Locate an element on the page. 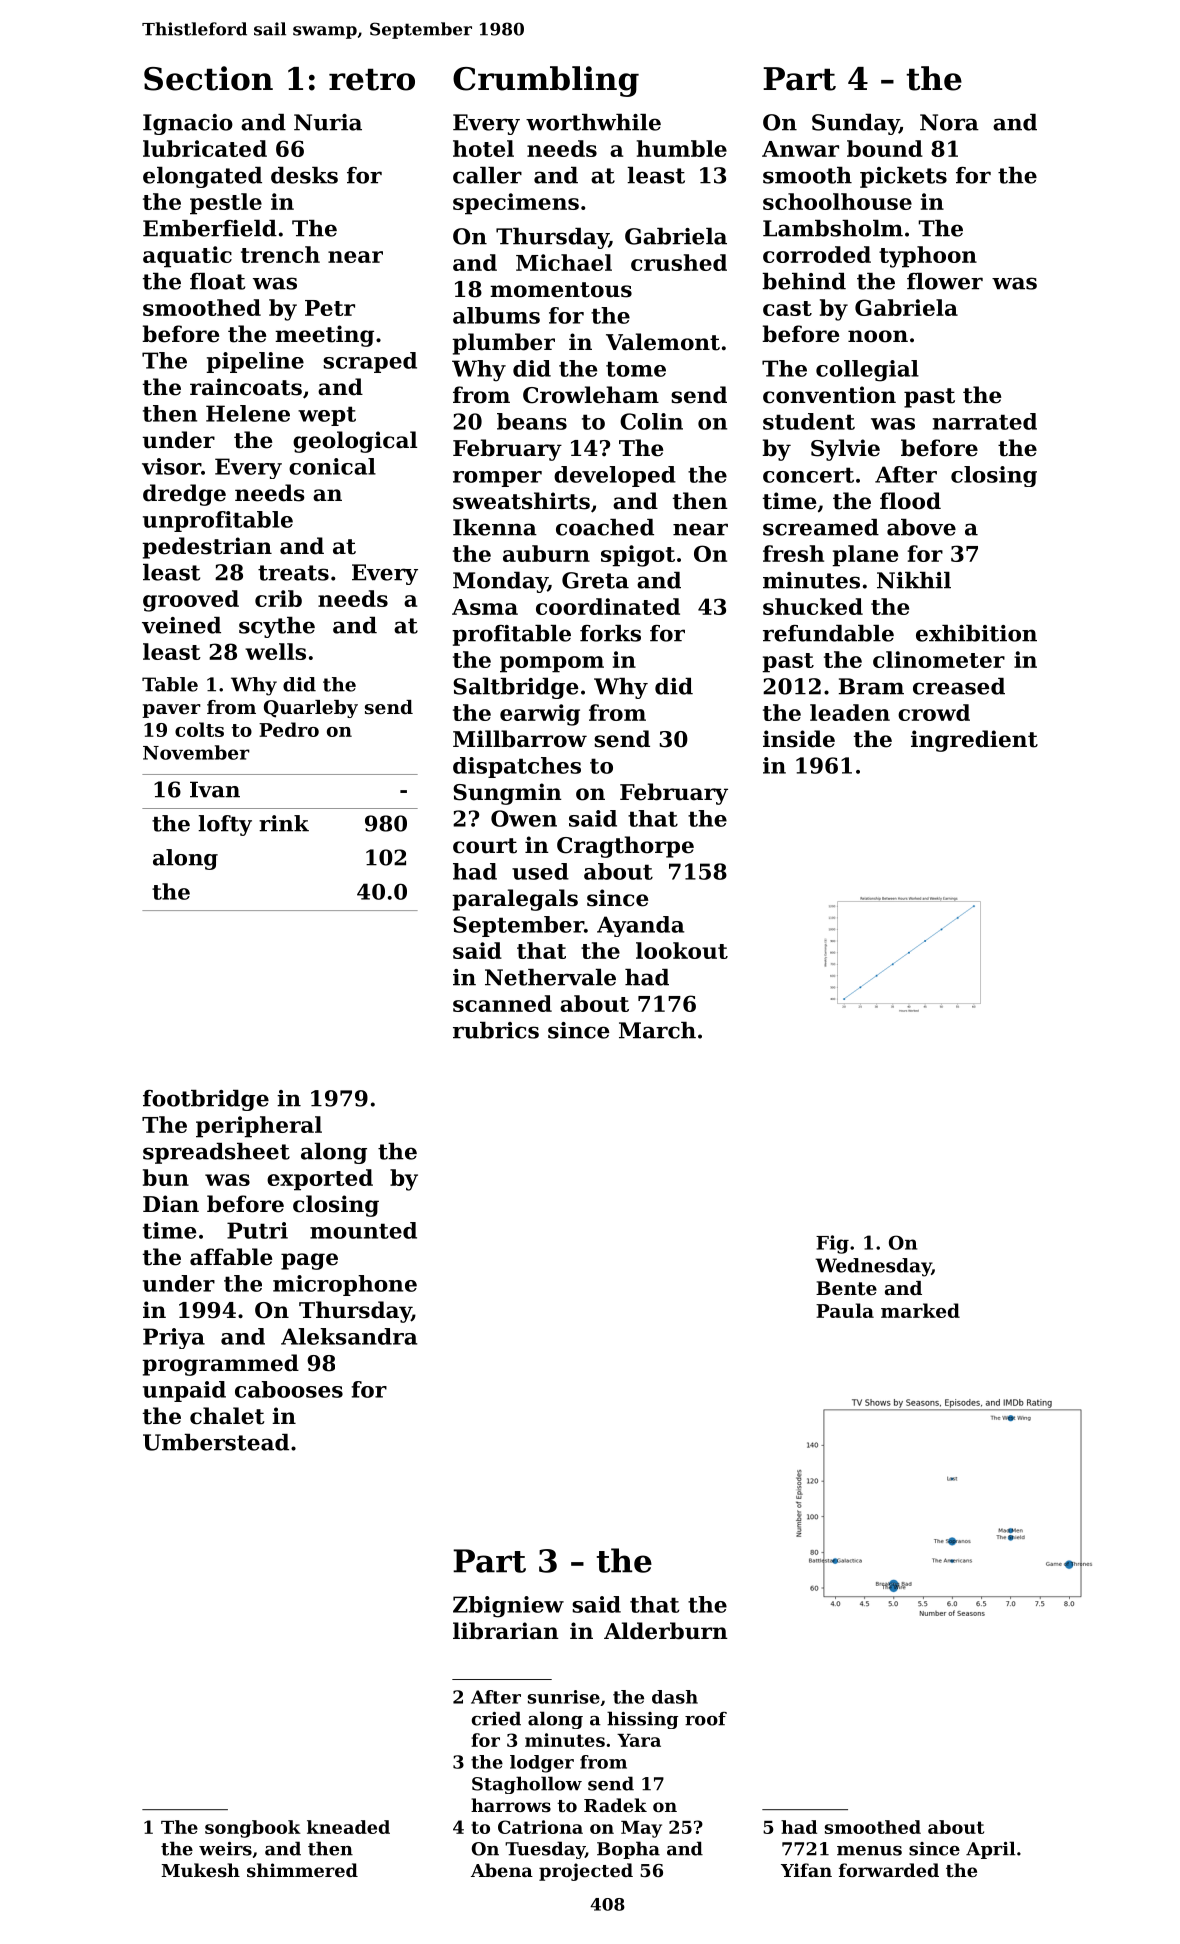 The width and height of the page is (1180, 1944). humble is located at coordinates (682, 148).
